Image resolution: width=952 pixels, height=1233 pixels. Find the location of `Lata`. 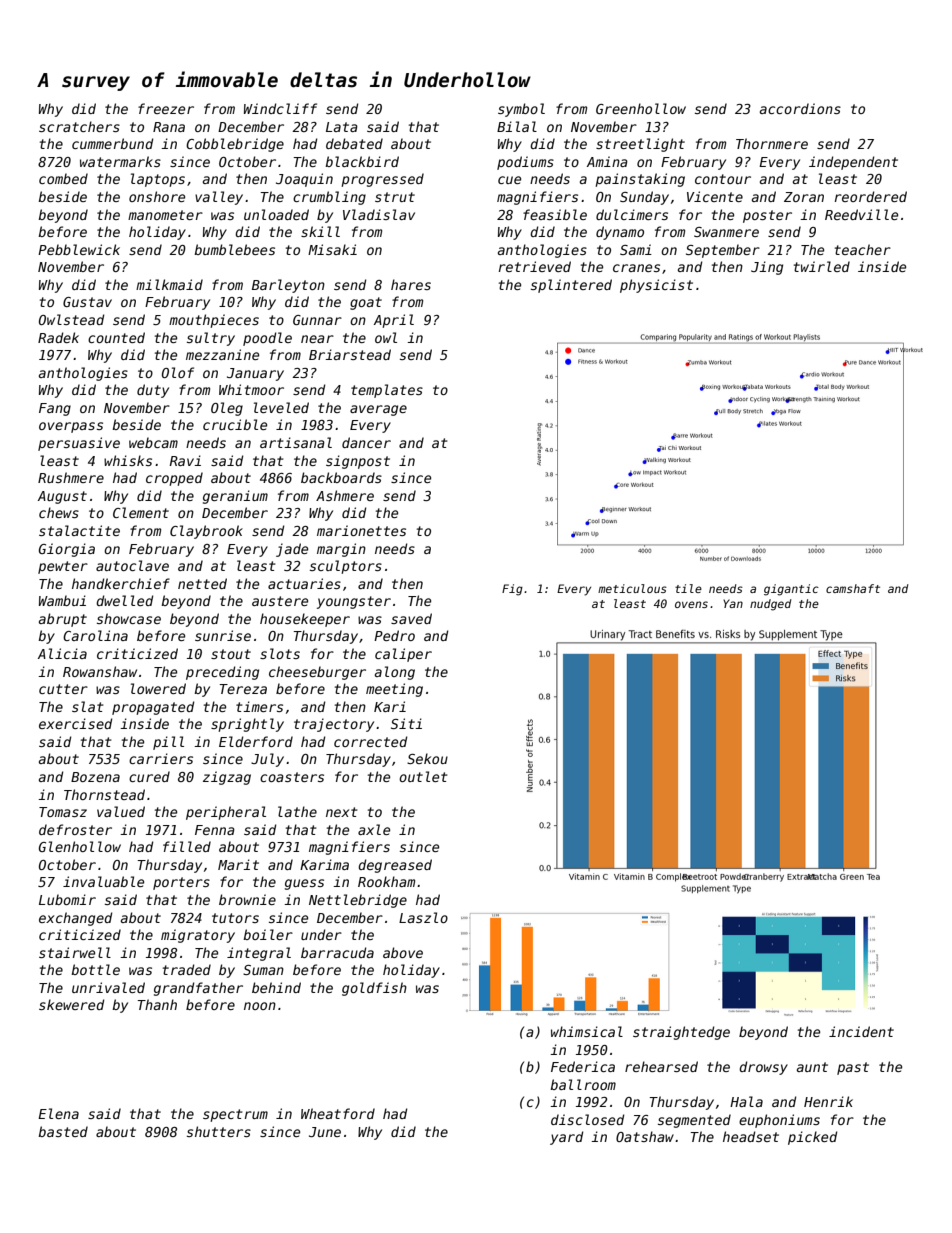

Lata is located at coordinates (342, 127).
